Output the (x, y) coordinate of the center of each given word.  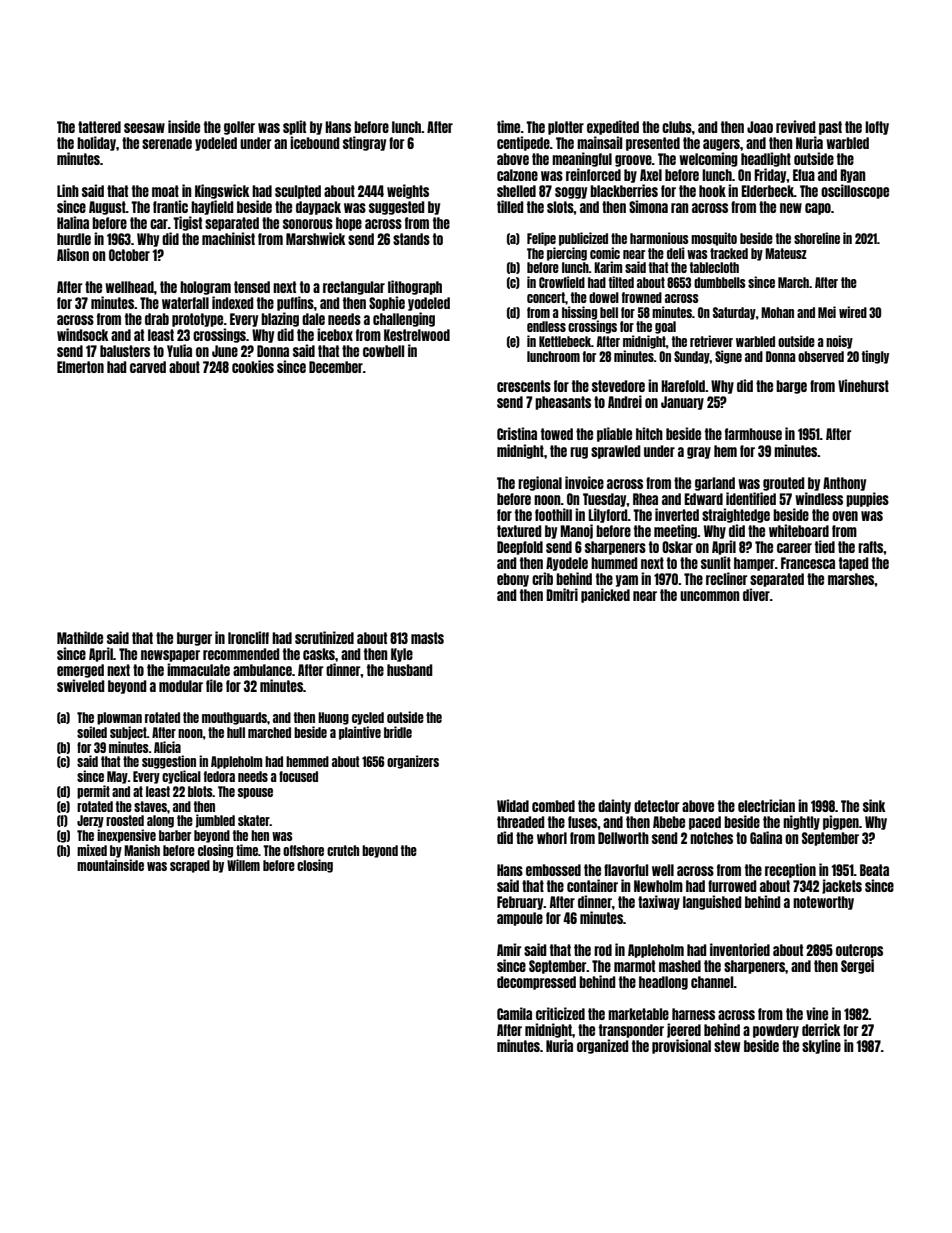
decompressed (536, 983)
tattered (99, 127)
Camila (514, 1013)
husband (410, 670)
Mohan (777, 312)
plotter (566, 128)
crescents (524, 386)
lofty (877, 128)
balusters (125, 351)
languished (712, 902)
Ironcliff (248, 637)
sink (874, 805)
